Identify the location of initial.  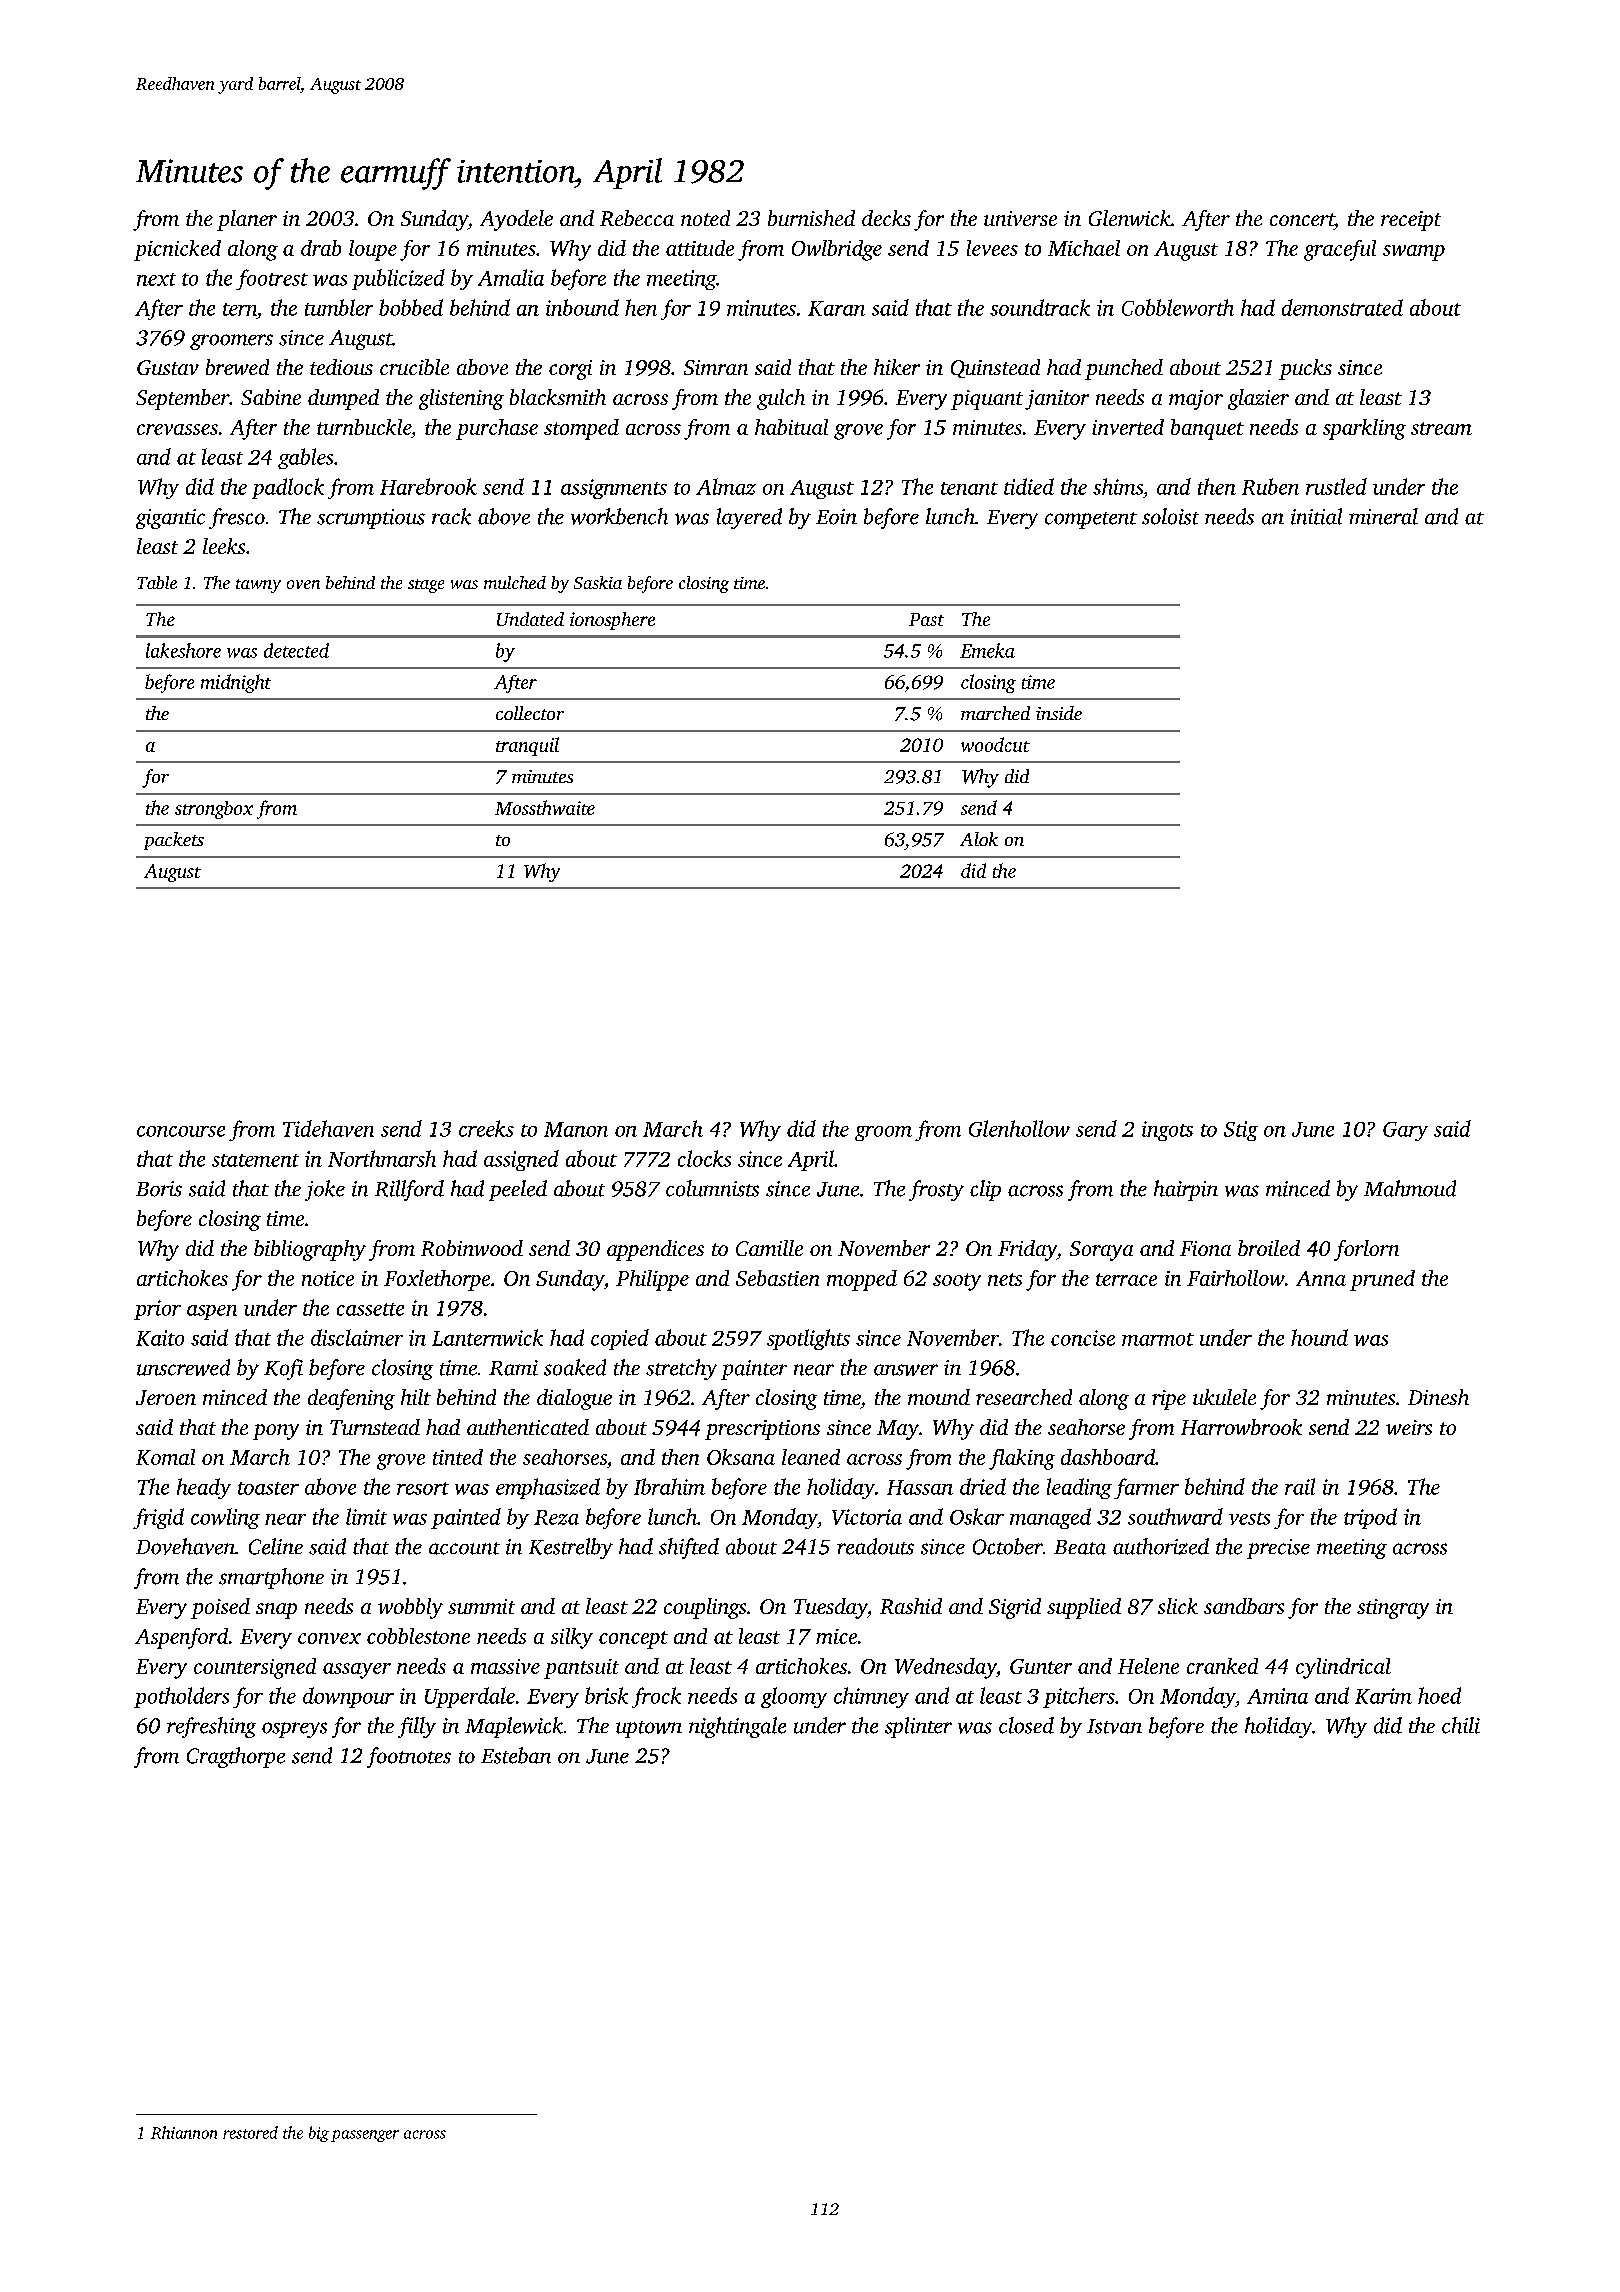
(1316, 516).
